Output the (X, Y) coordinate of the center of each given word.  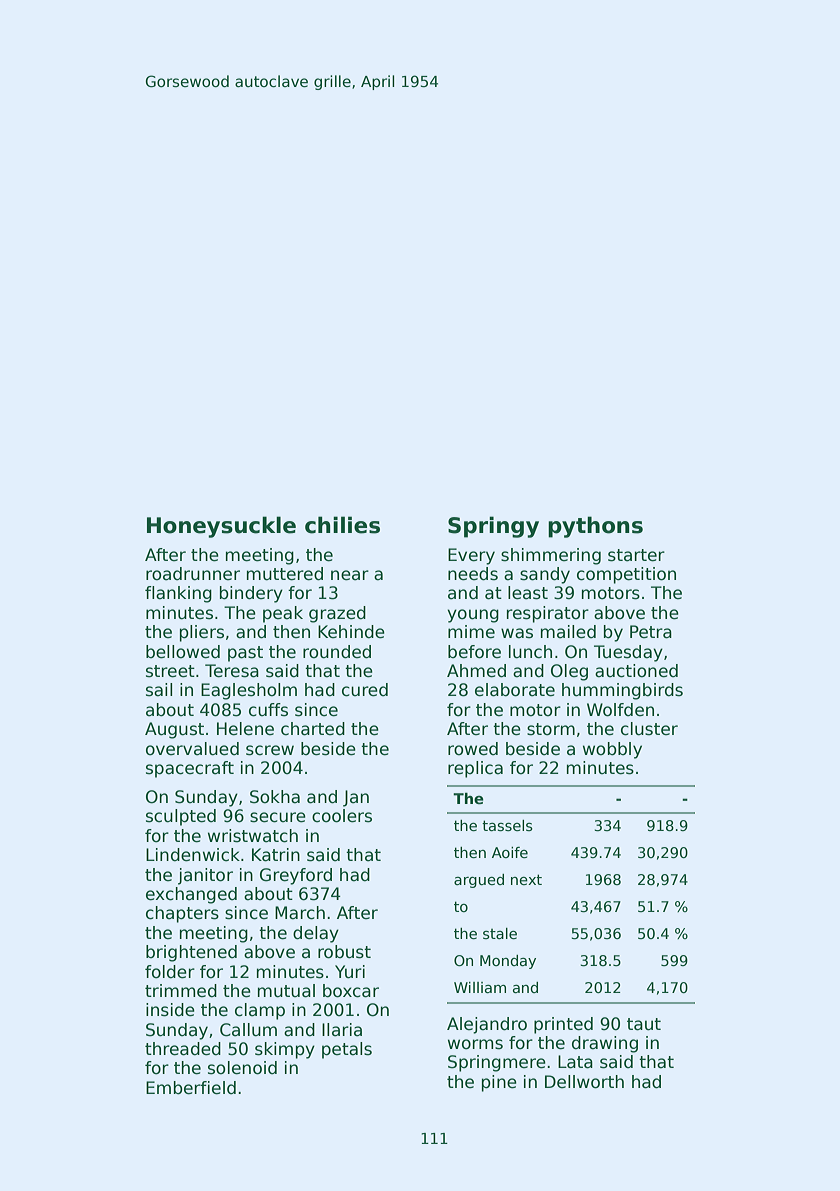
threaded (183, 1049)
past (245, 654)
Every (471, 556)
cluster (649, 729)
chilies (342, 525)
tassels (507, 825)
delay (316, 934)
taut (644, 1024)
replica (475, 769)
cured (365, 690)
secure (278, 817)
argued (479, 881)
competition (626, 575)
